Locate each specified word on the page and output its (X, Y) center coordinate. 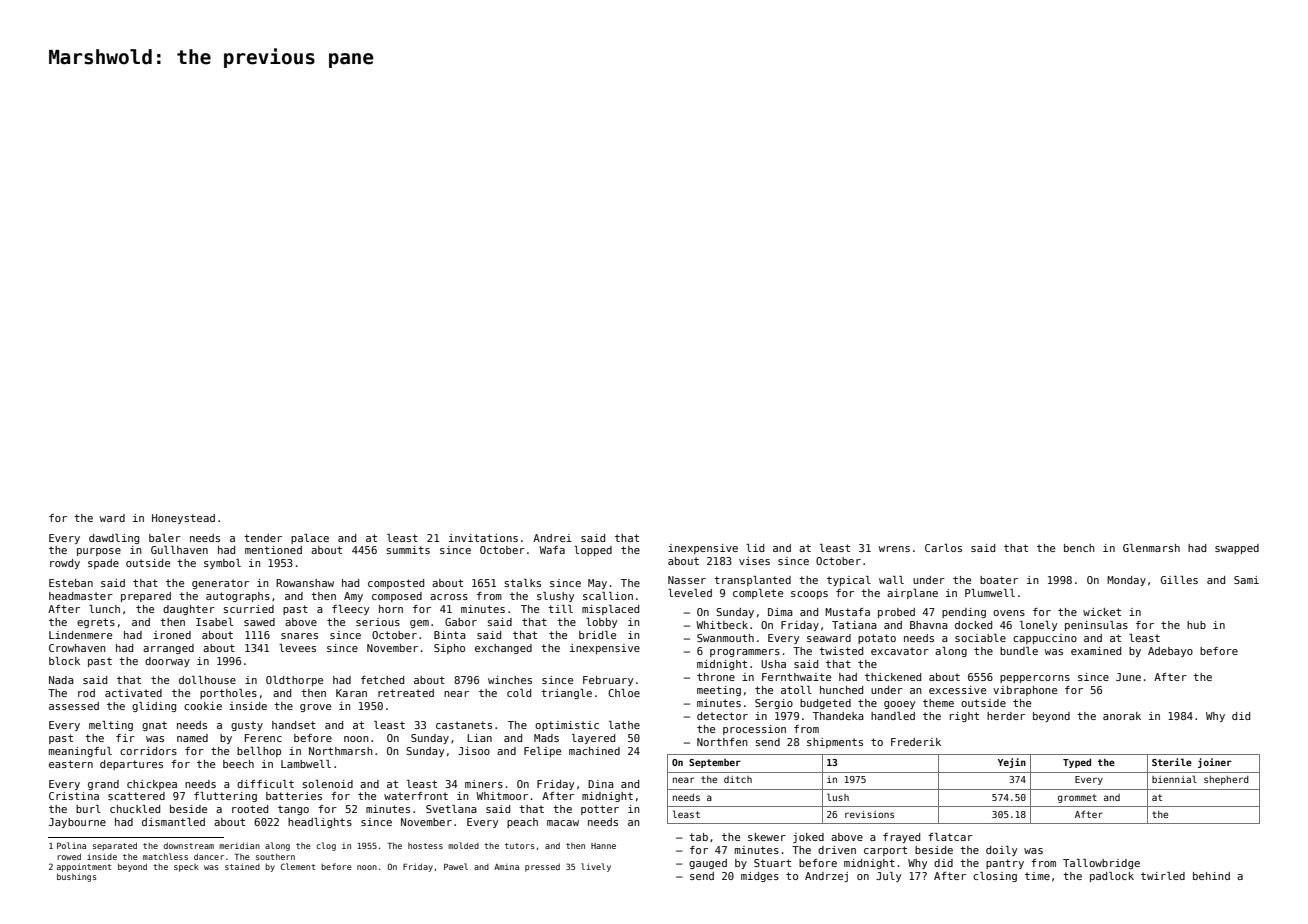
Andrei (552, 538)
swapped (1237, 549)
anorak (1122, 716)
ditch (738, 779)
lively (596, 867)
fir (125, 738)
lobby (601, 623)
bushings (77, 877)
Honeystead (183, 519)
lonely (1038, 626)
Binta (450, 635)
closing (995, 877)
